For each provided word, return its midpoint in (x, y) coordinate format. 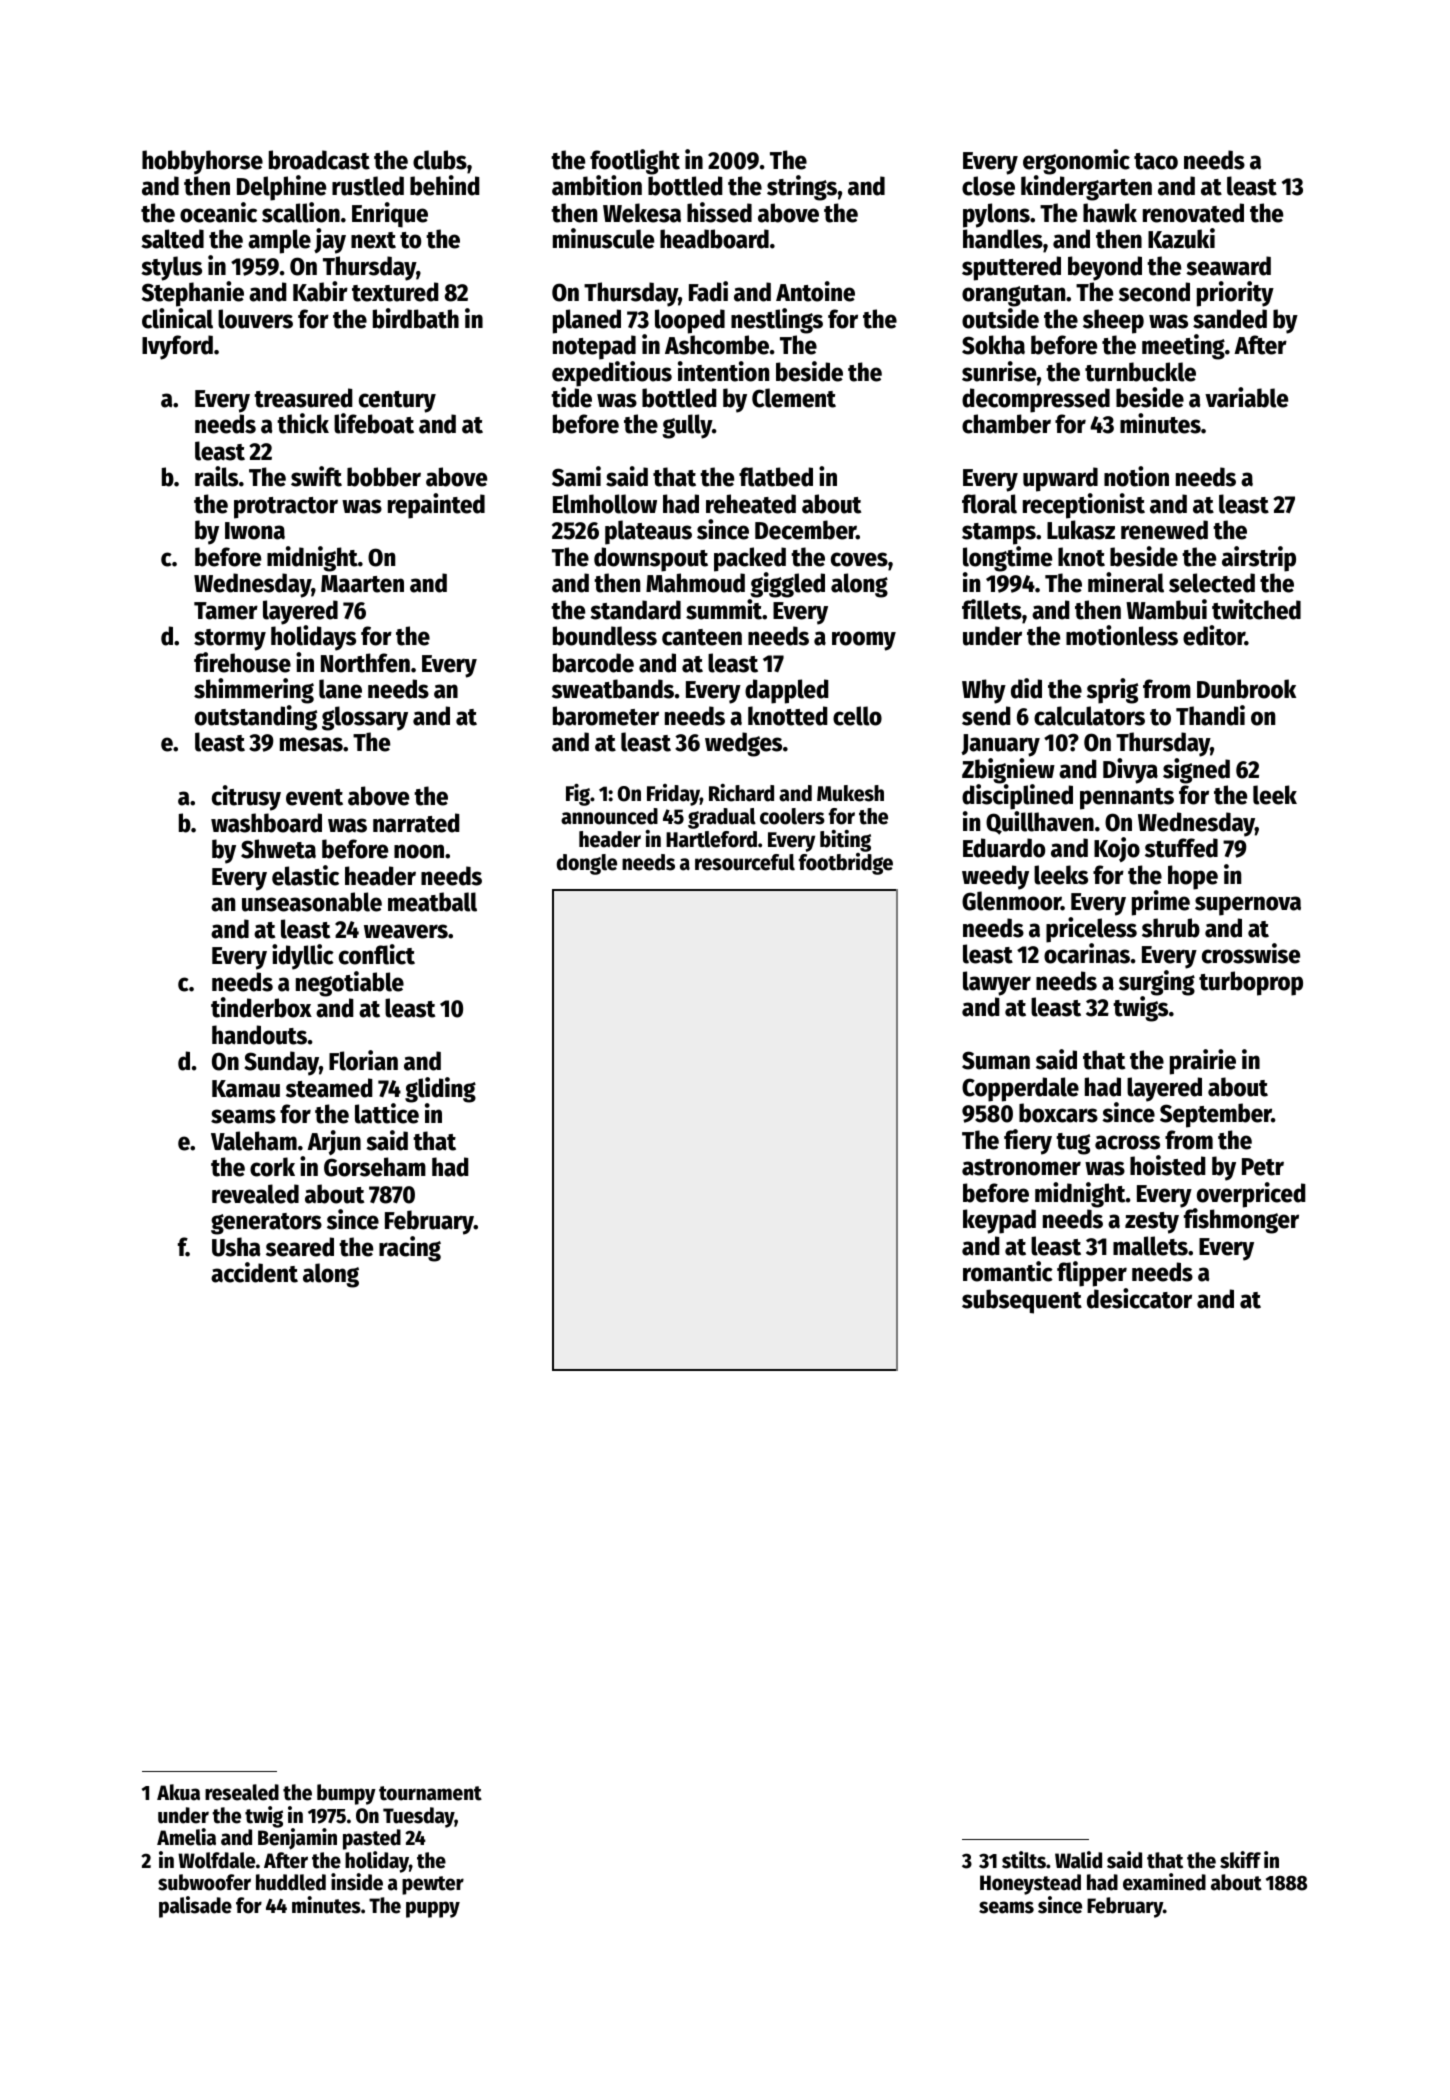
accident (254, 1272)
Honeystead (1030, 1884)
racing (410, 1249)
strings (802, 188)
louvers (255, 319)
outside (1000, 318)
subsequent (1022, 1301)
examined (1164, 1882)
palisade (195, 1907)
